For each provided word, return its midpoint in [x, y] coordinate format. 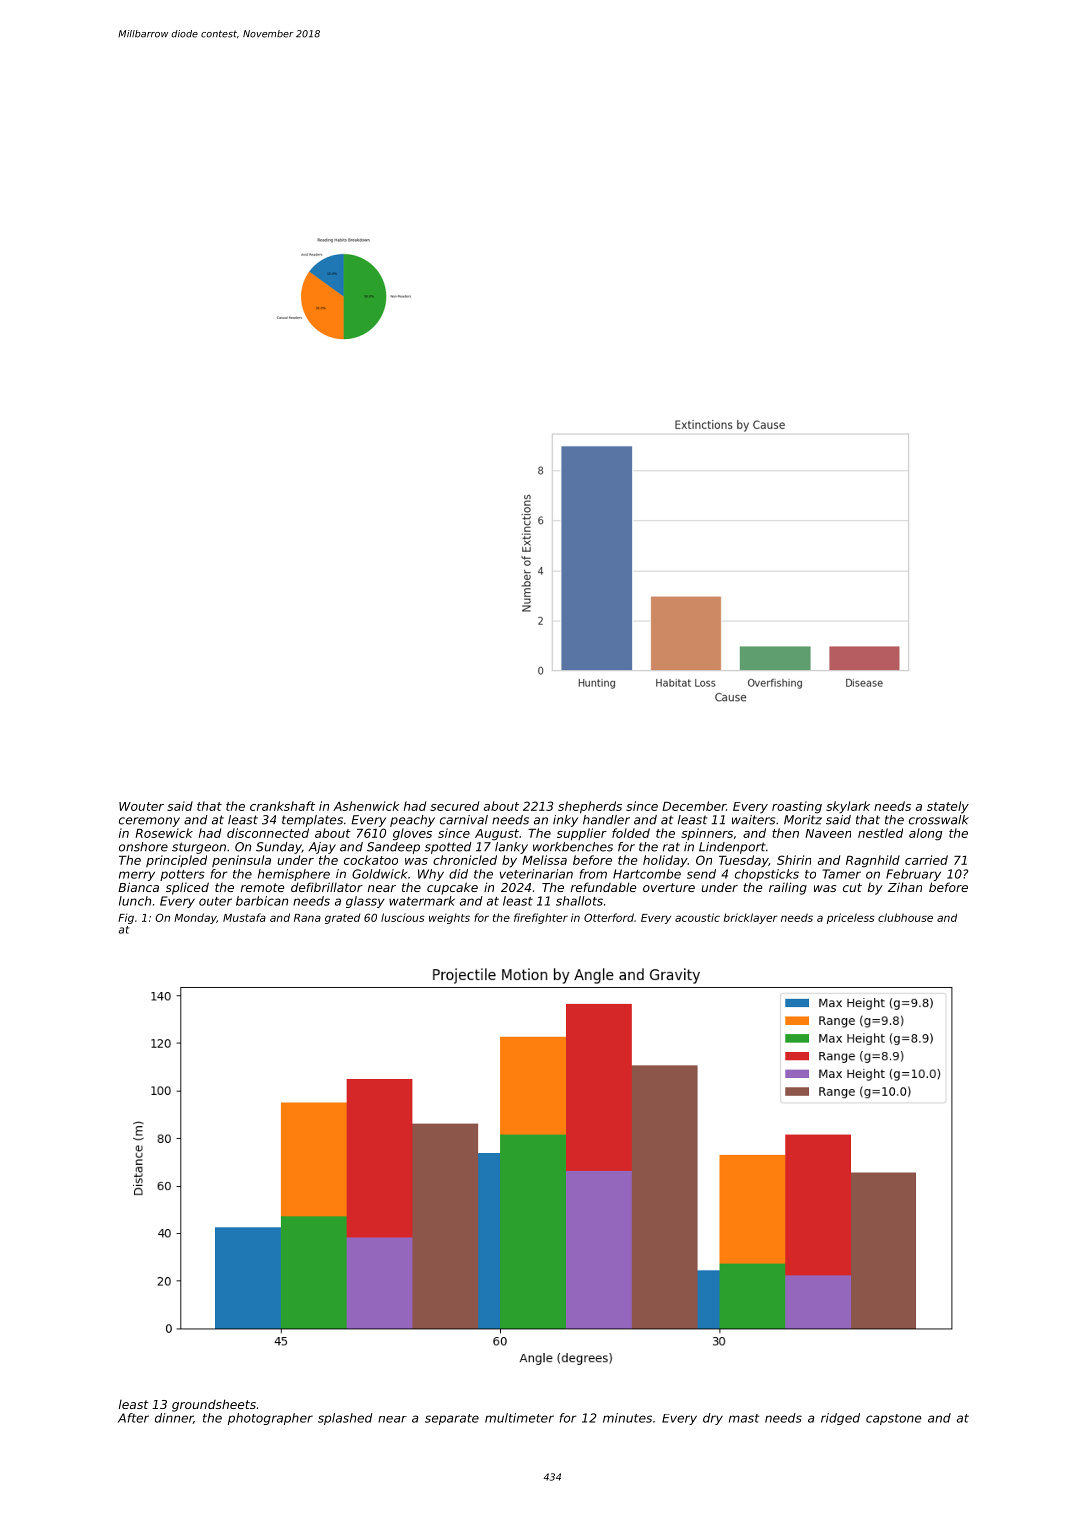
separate [452, 1419]
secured [454, 806]
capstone [894, 1419]
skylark [848, 807]
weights [449, 918]
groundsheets [214, 1405]
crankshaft [282, 806]
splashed [345, 1419]
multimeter [519, 1418]
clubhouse [905, 917]
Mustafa [244, 917]
